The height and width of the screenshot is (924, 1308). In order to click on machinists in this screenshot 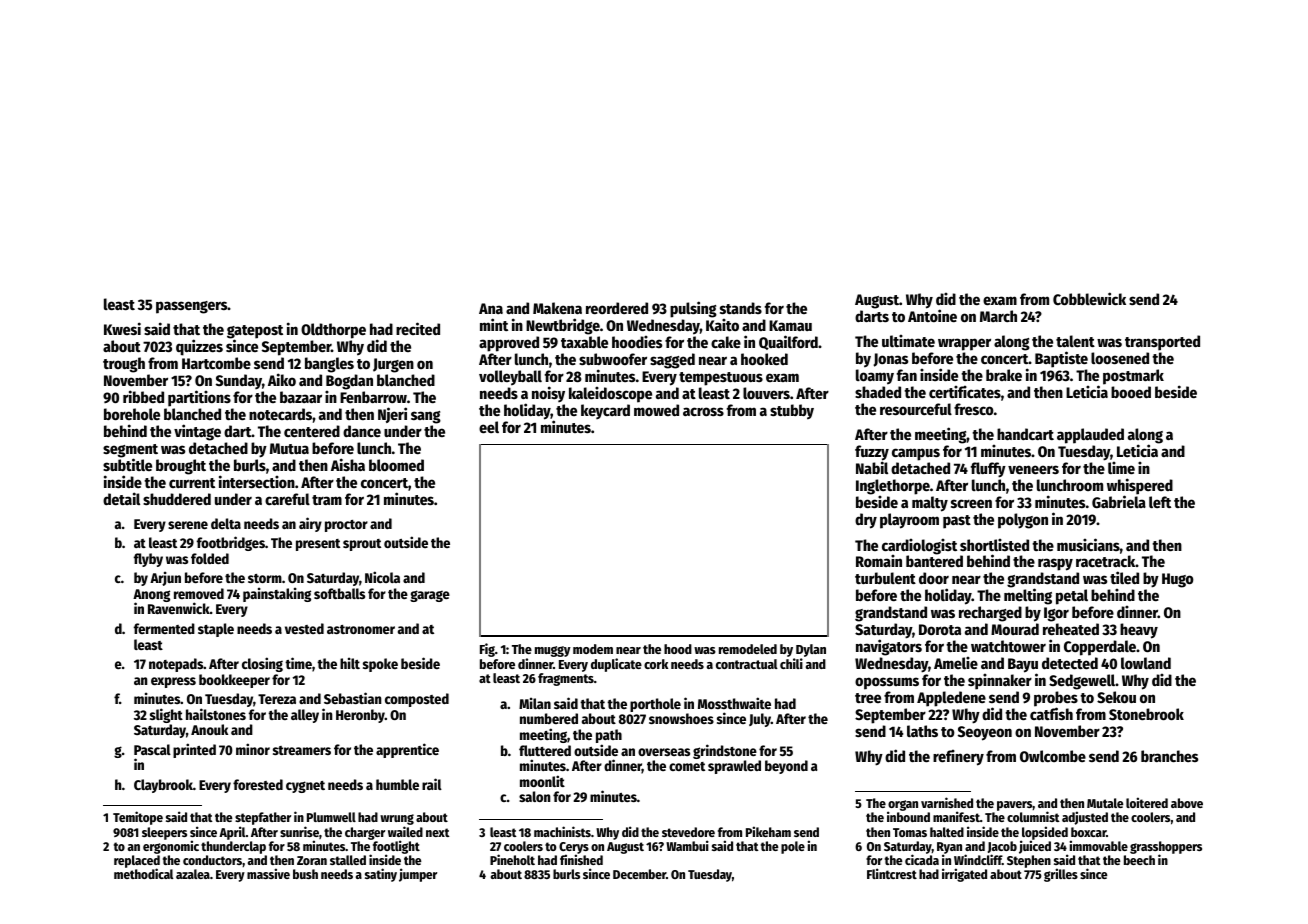, I will do `click(562, 831)`.
